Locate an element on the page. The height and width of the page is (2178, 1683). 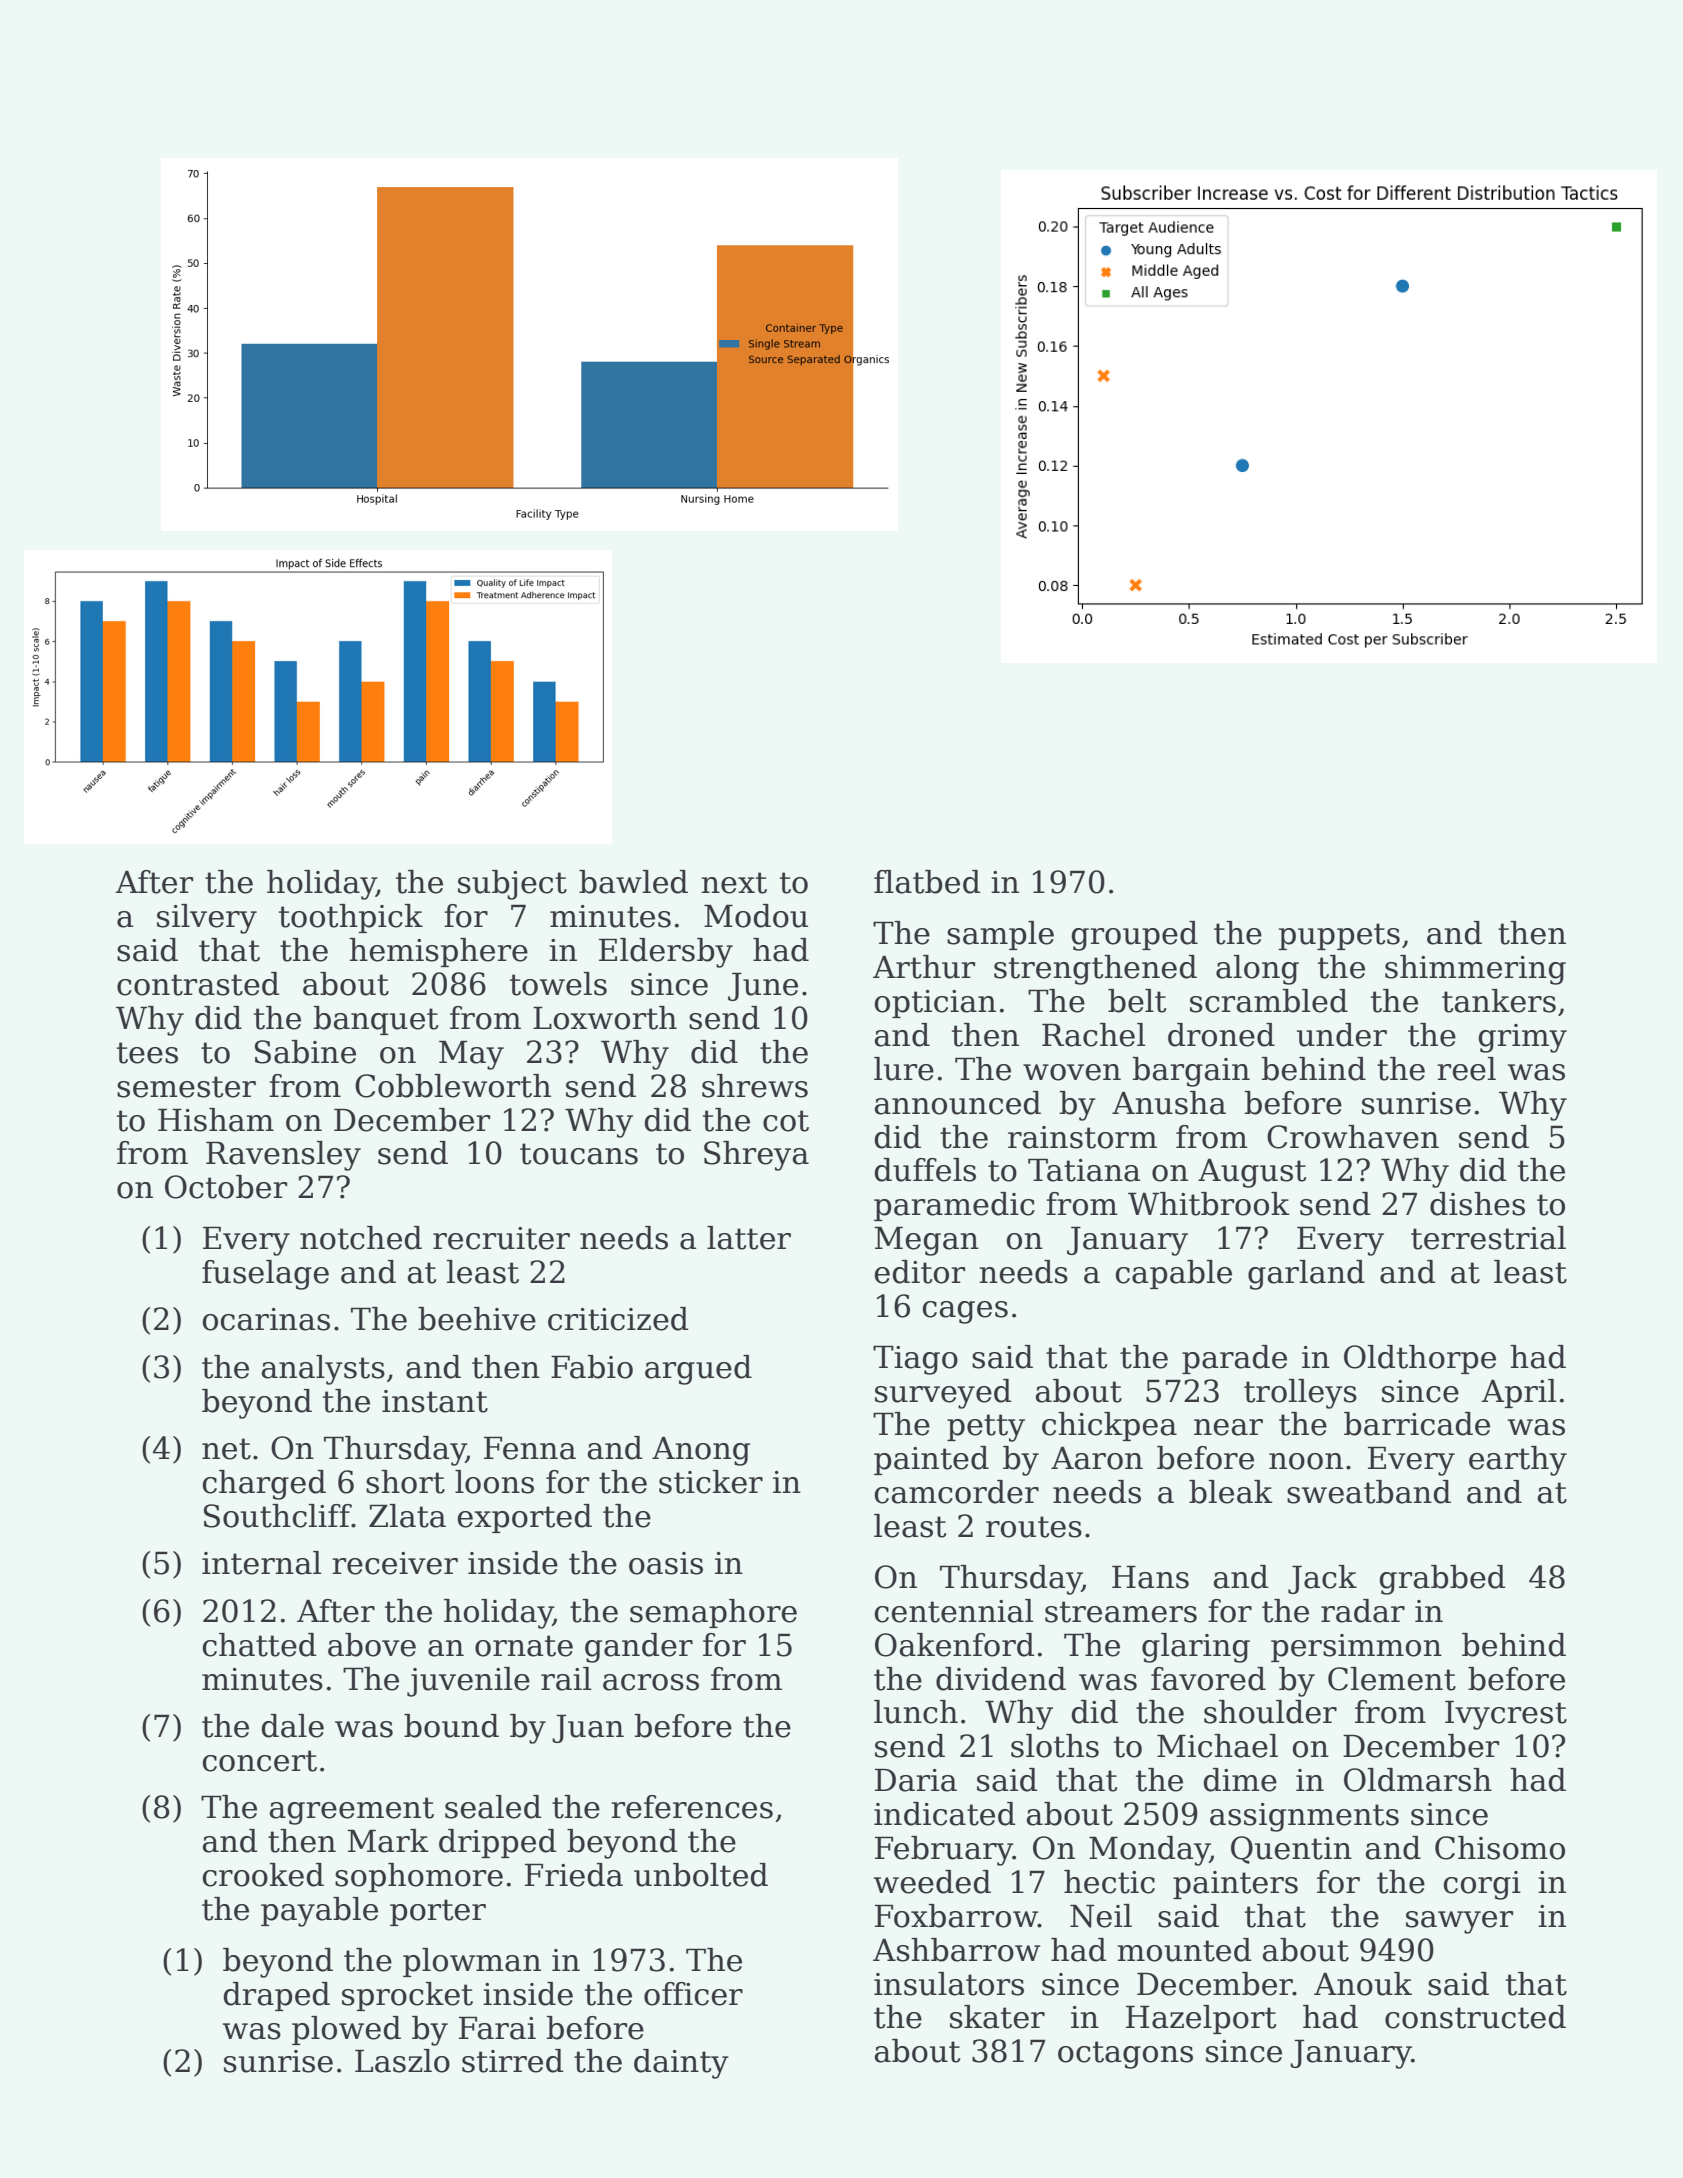
subject is located at coordinates (512, 885).
